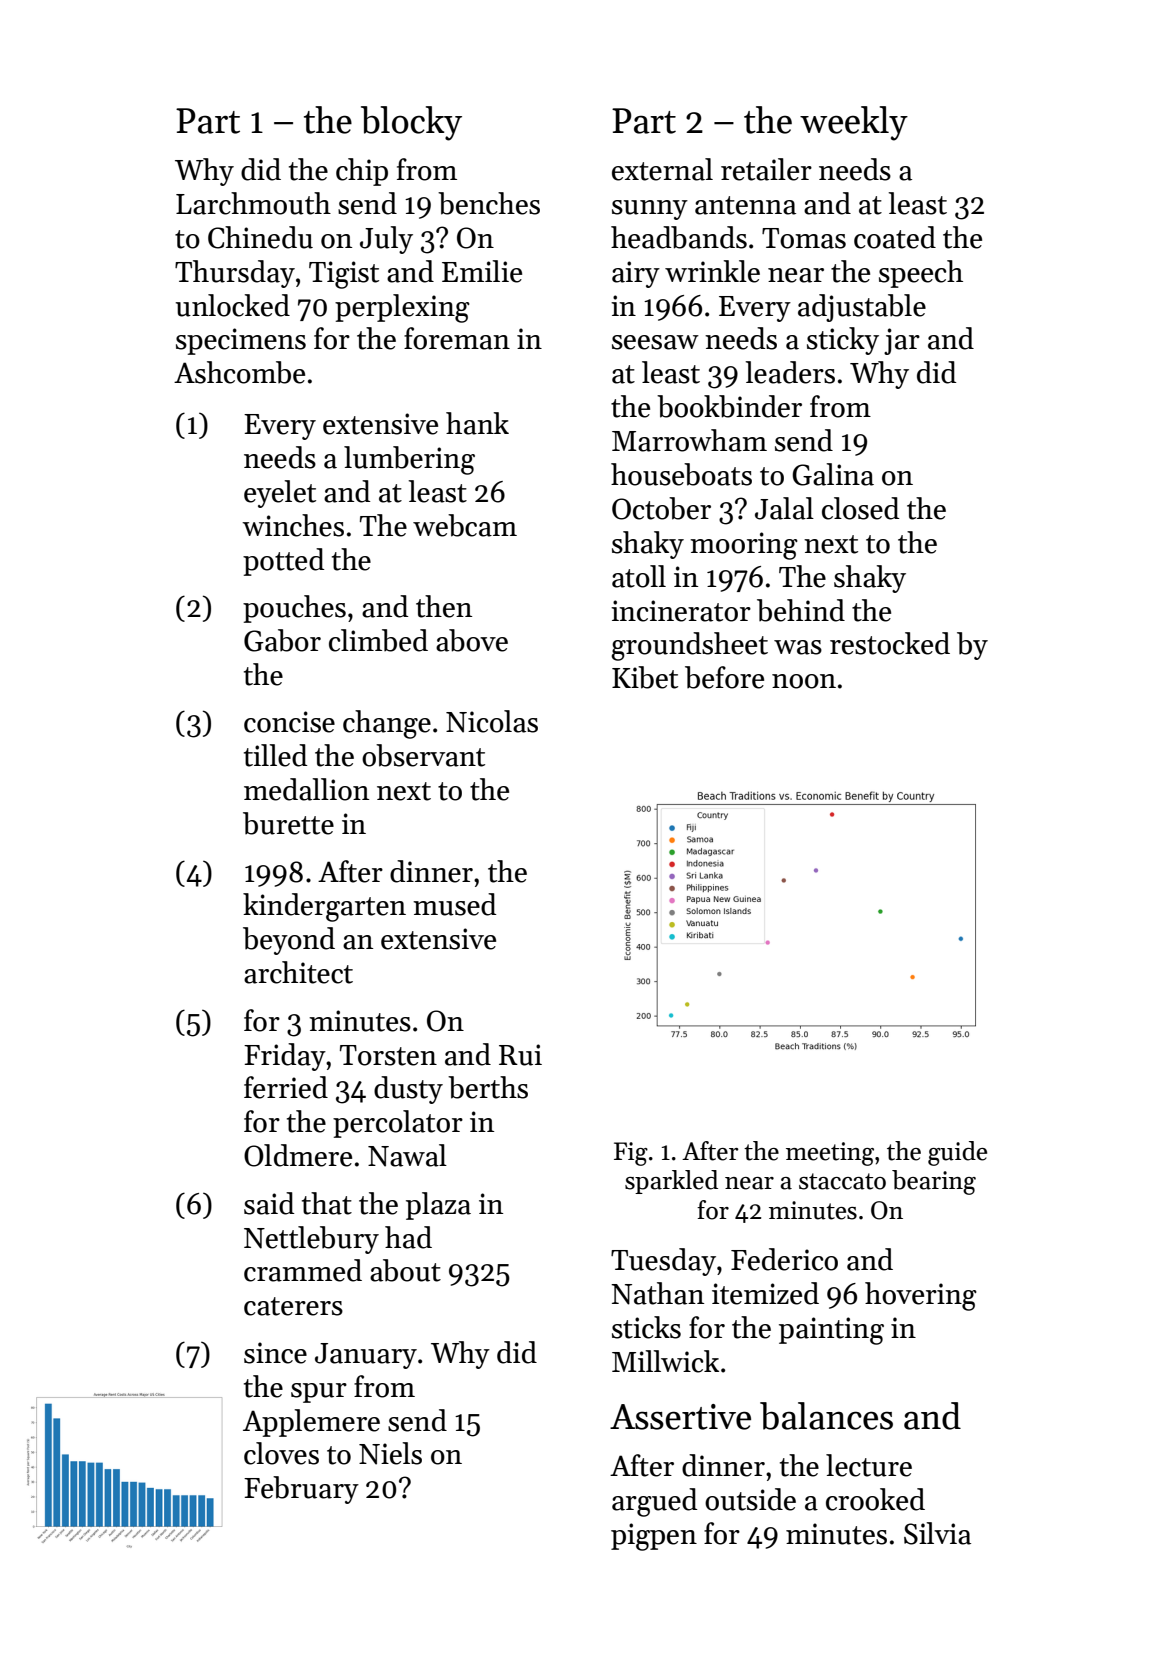 Image resolution: width=1165 pixels, height=1654 pixels. I want to click on restocked, so click(890, 643).
